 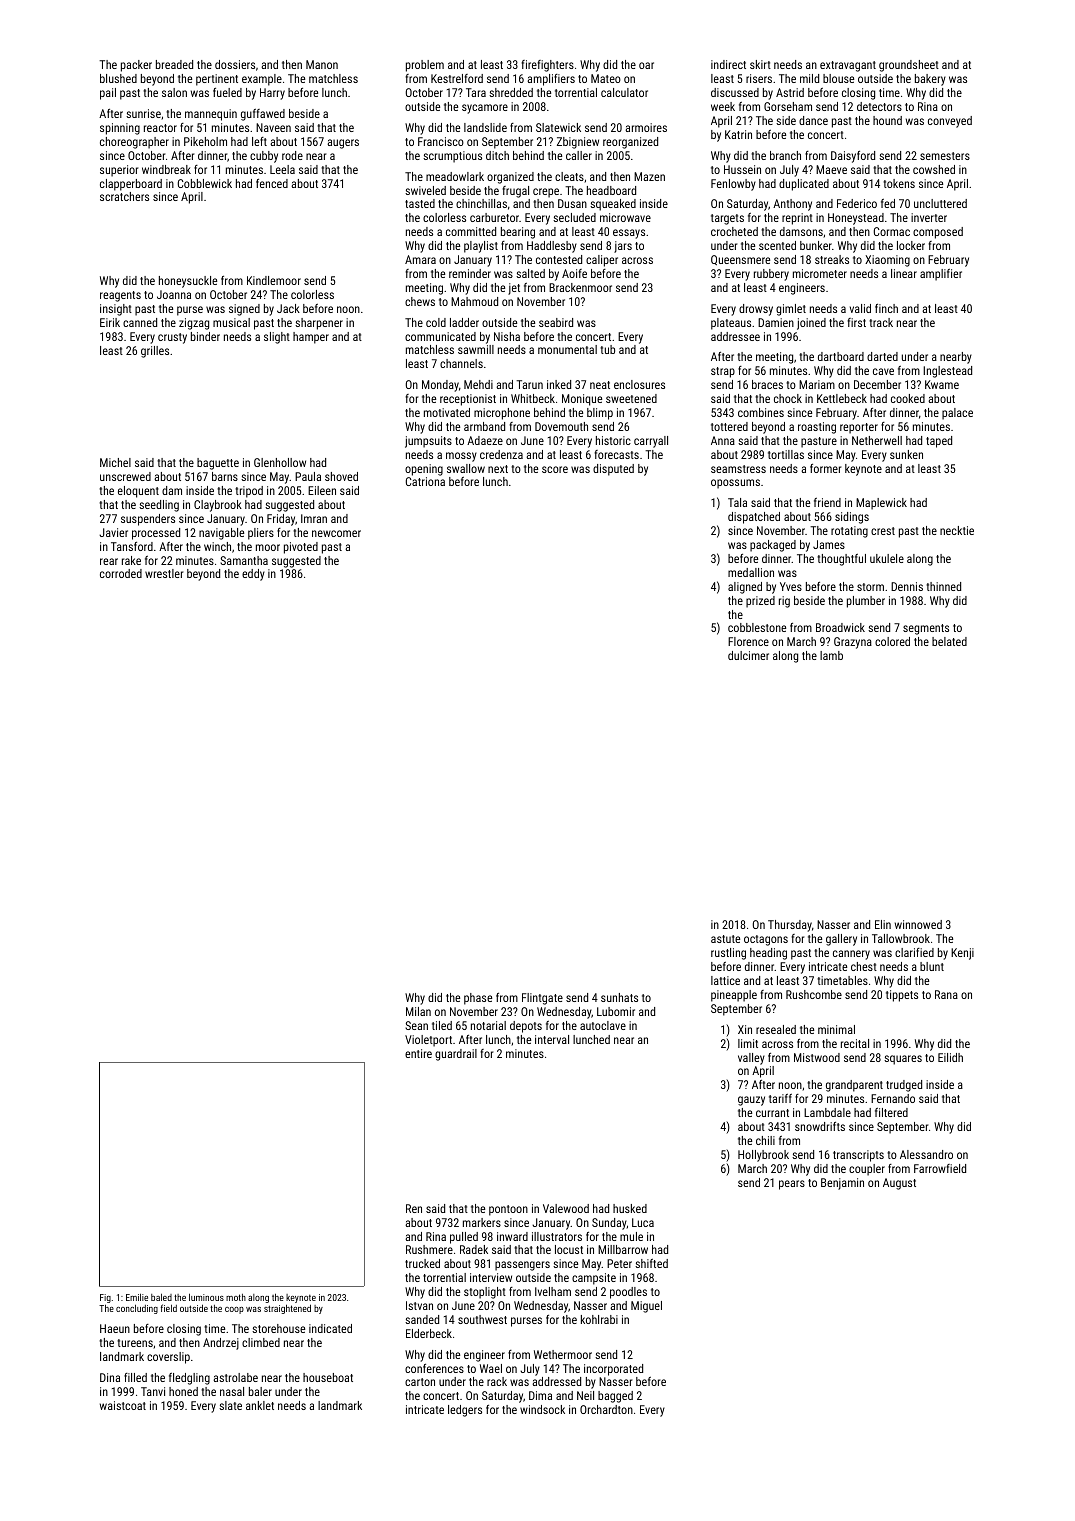 I want to click on Orchardton, so click(x=606, y=1409).
